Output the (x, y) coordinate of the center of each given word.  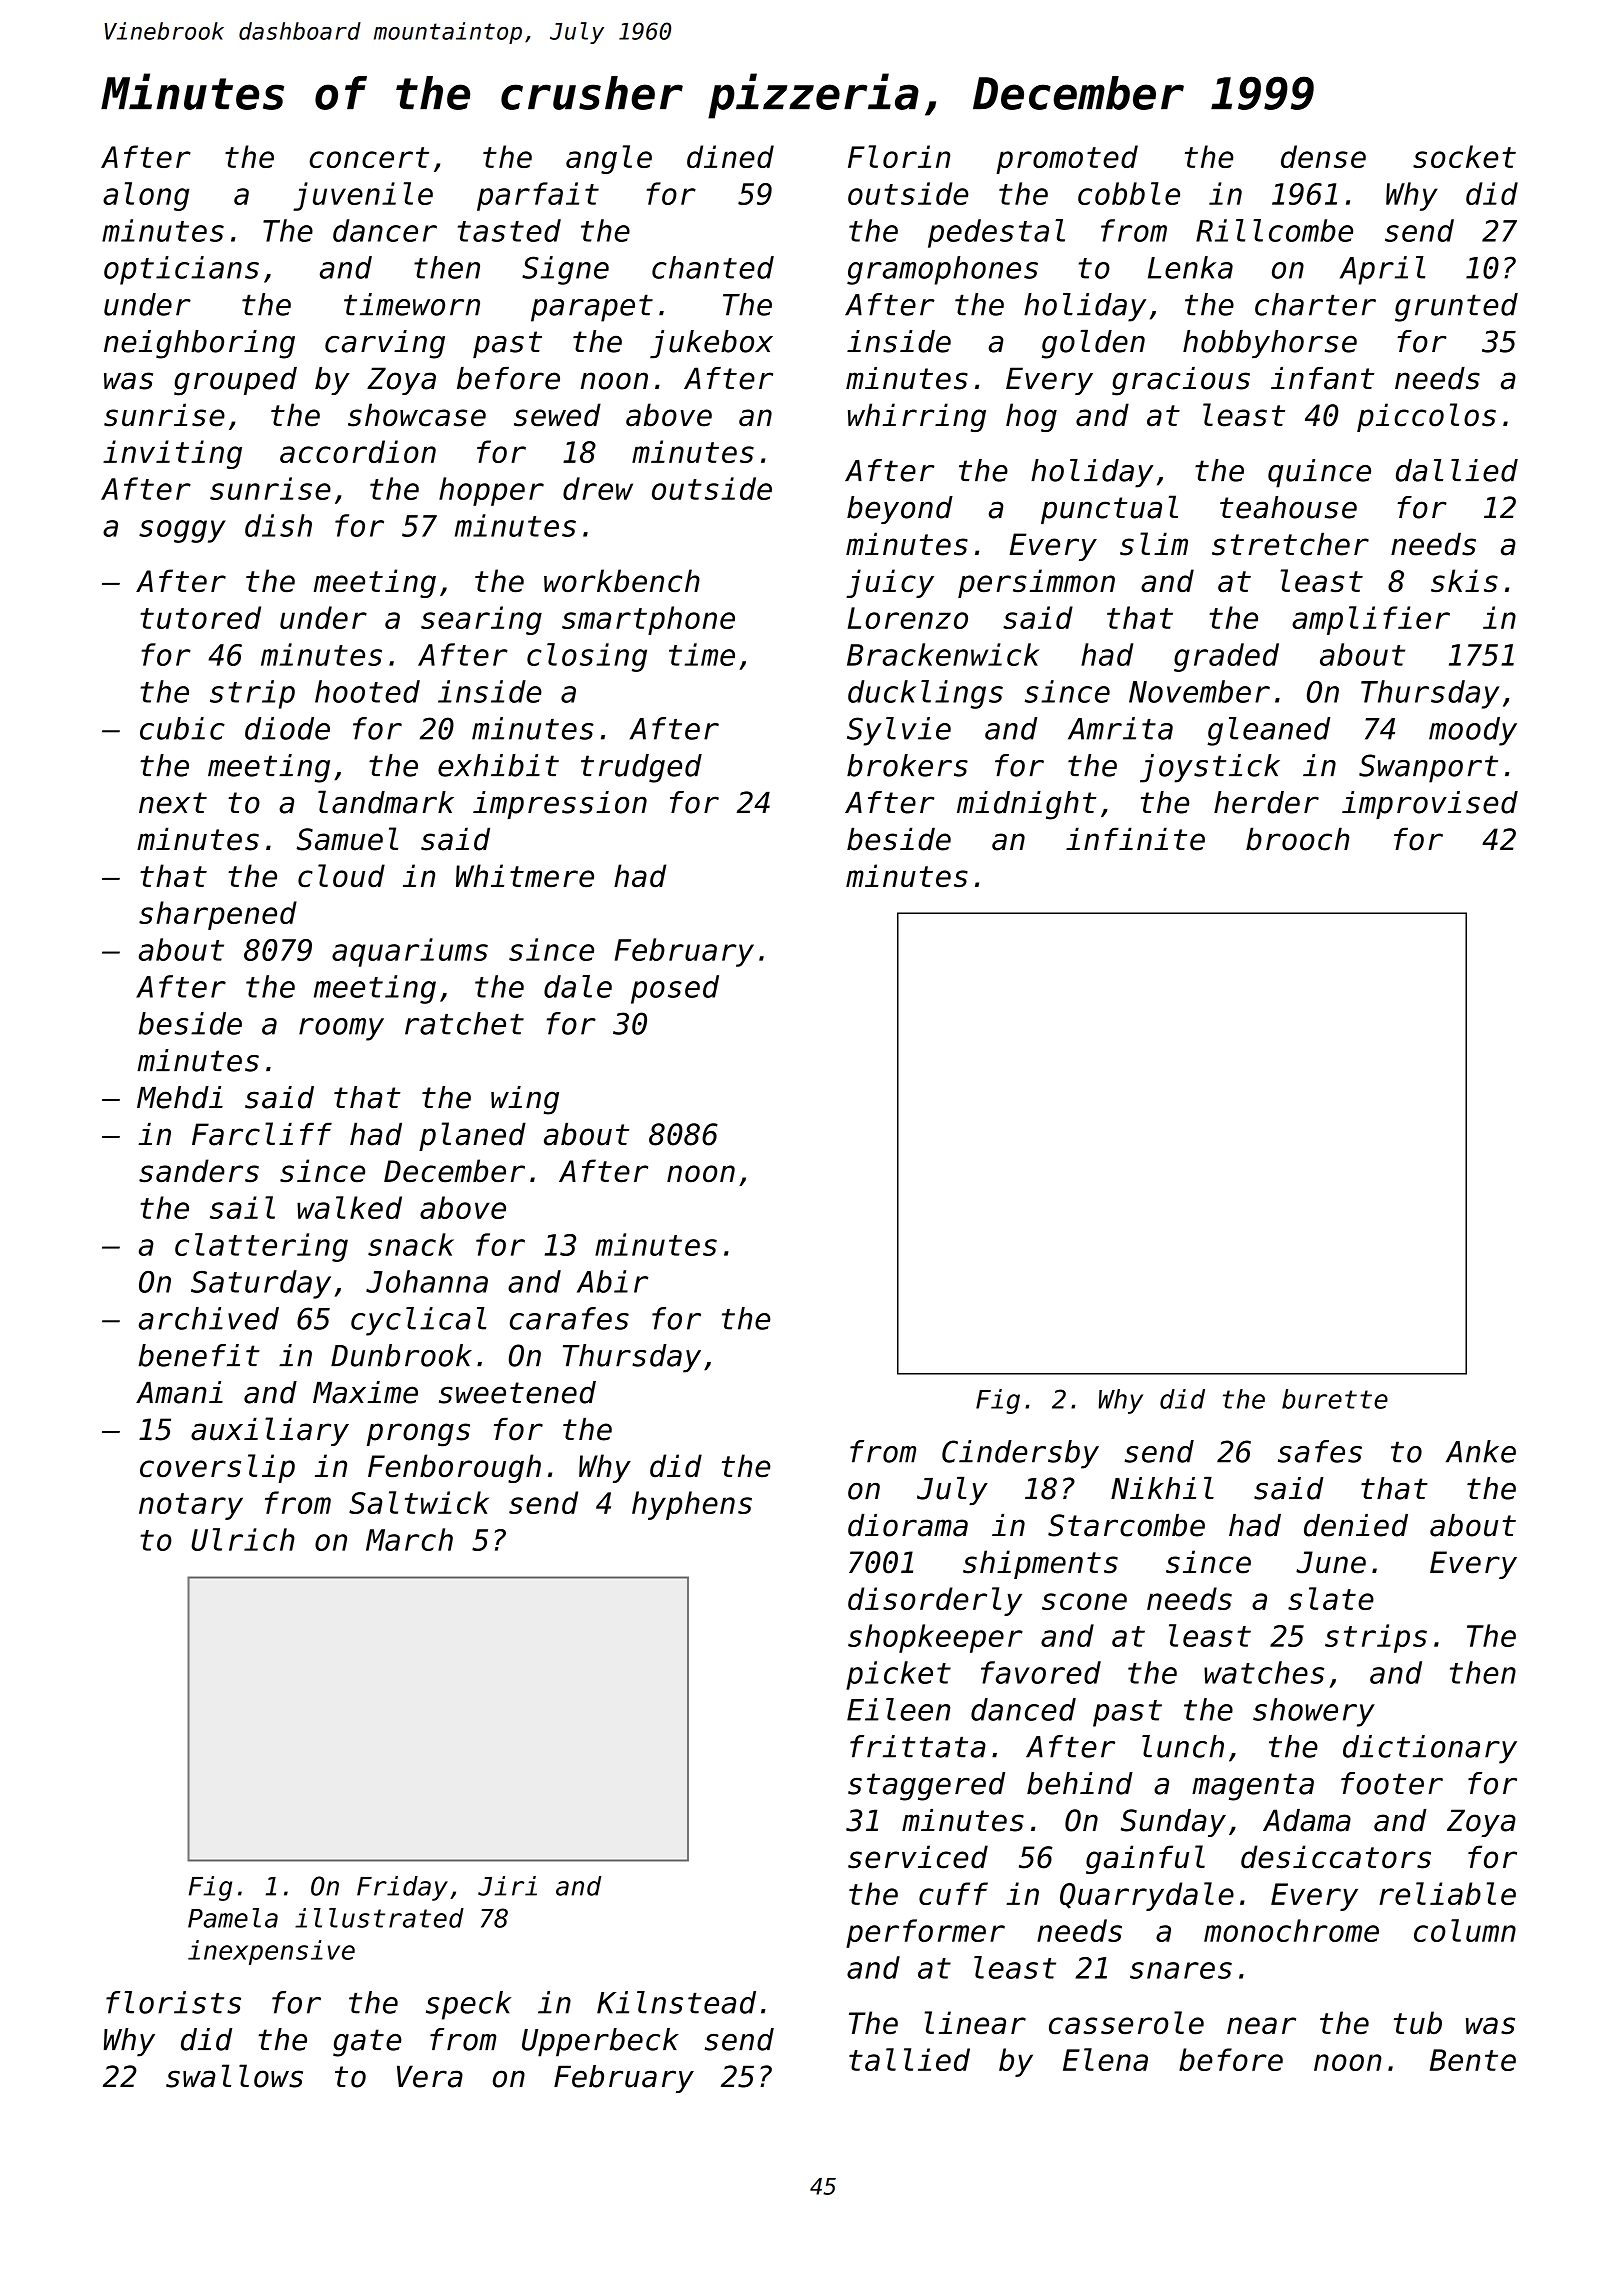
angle (609, 159)
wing (525, 1100)
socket (1464, 156)
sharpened (218, 915)
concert (369, 157)
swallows (234, 2076)
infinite (1135, 839)
